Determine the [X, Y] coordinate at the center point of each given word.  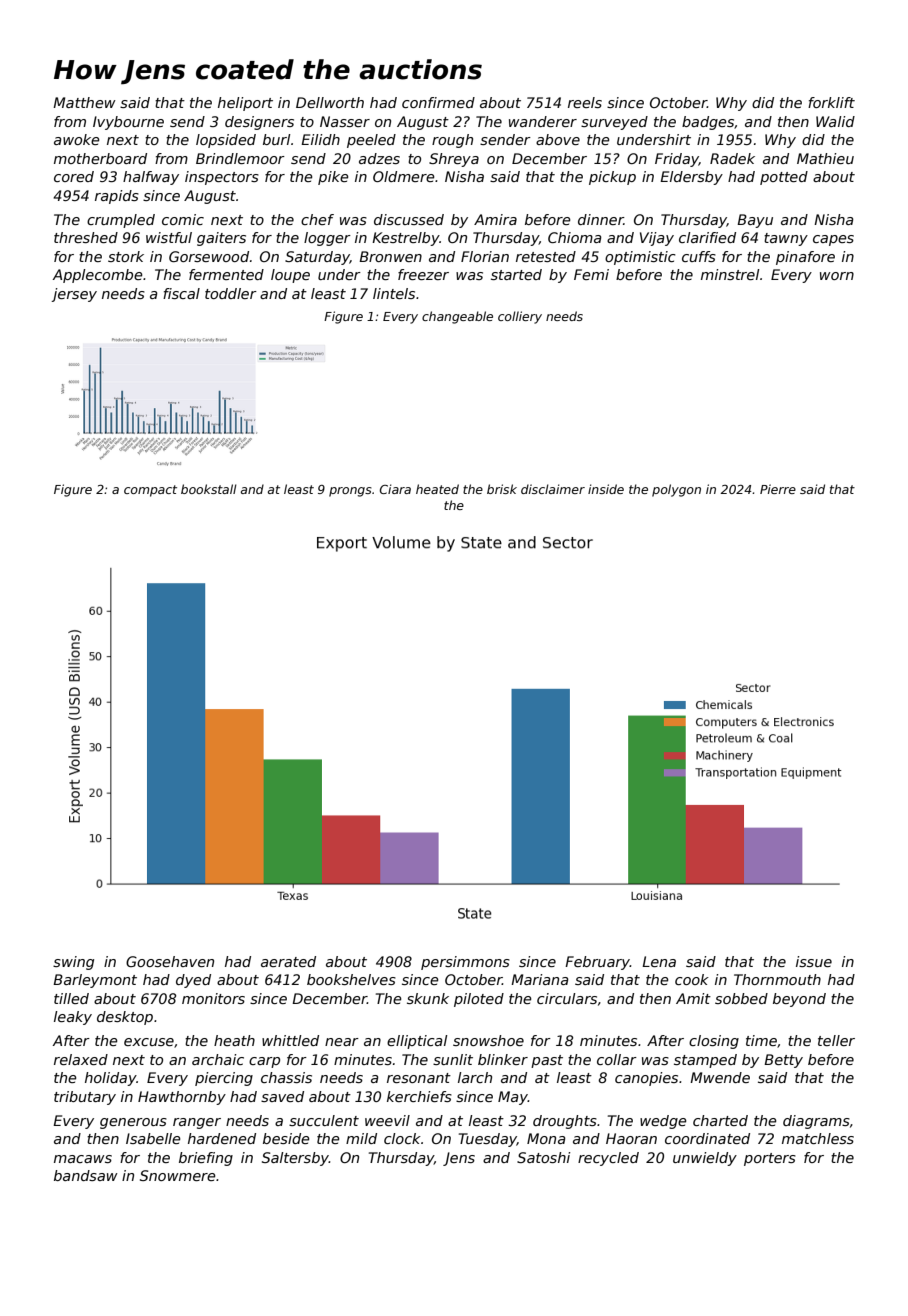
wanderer [543, 121]
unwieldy [705, 1159]
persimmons [465, 963]
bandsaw [86, 1175]
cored [74, 176]
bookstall [209, 489]
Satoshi [544, 1157]
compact [150, 491]
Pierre [778, 489]
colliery [520, 317]
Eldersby [691, 178]
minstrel [730, 274]
